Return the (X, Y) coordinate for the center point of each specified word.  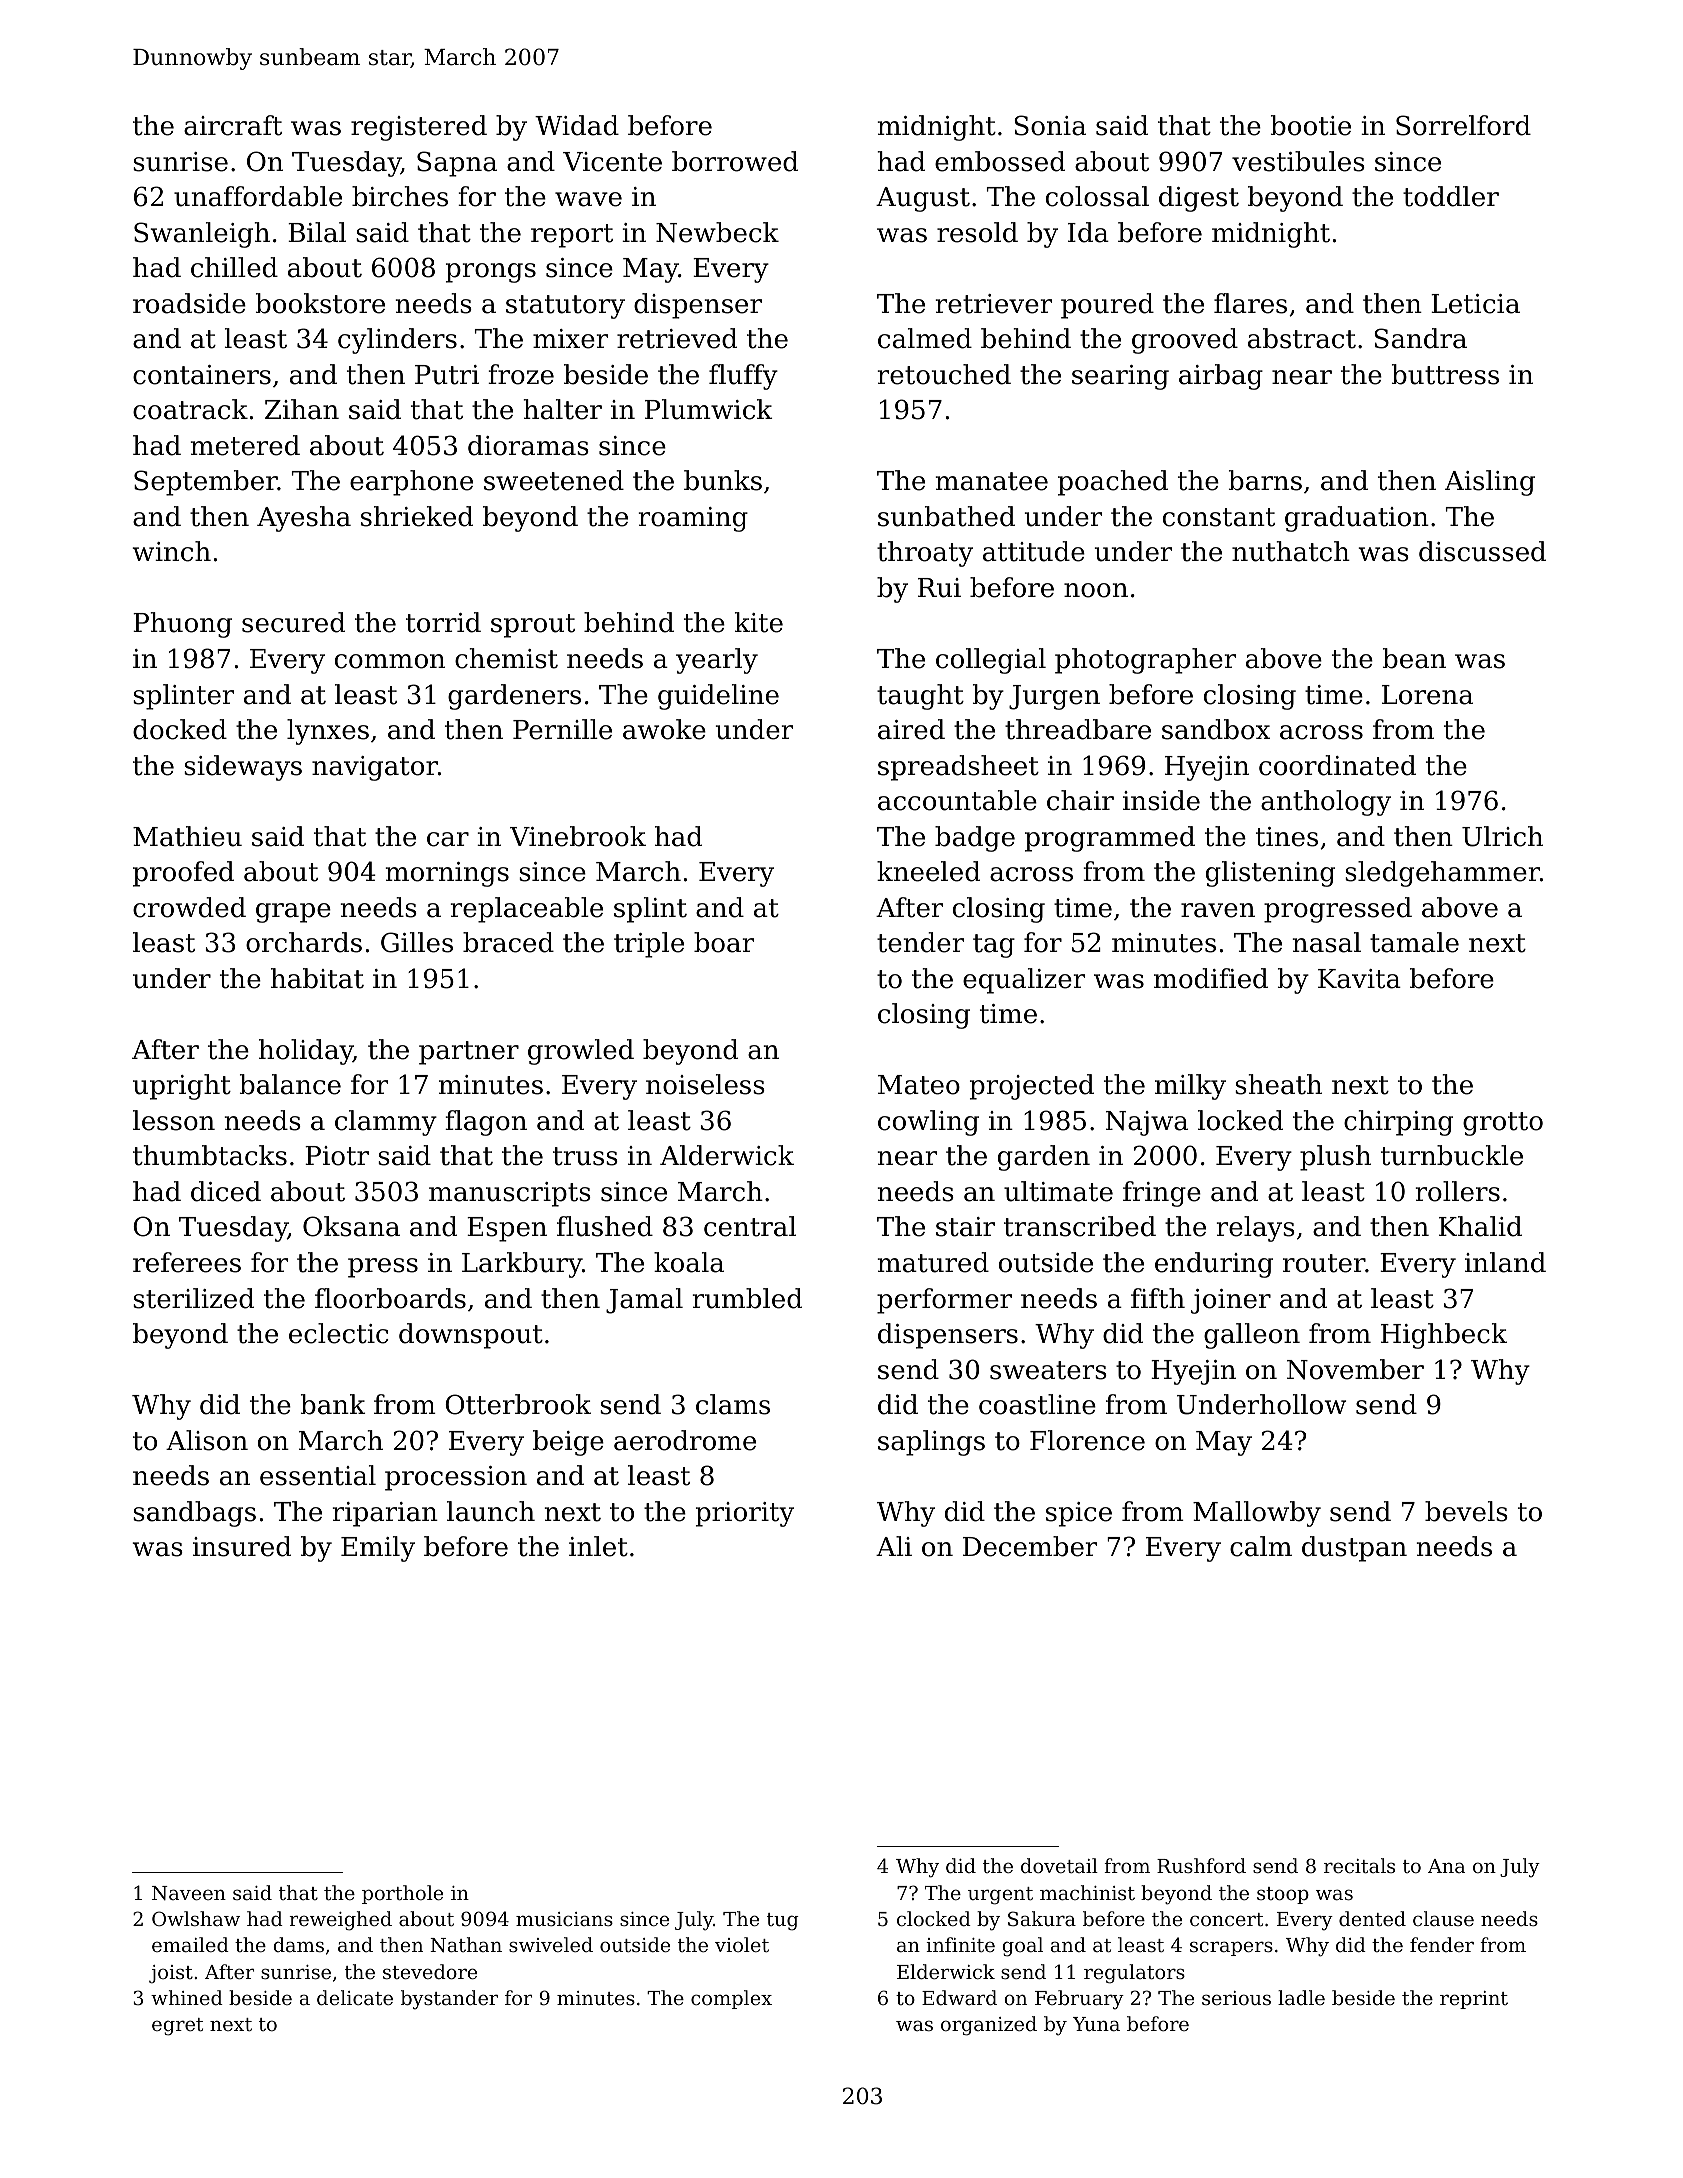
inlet (598, 1546)
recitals (1359, 1865)
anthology (1326, 803)
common (390, 661)
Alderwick (727, 1155)
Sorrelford (1463, 125)
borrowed (735, 161)
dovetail (1059, 1865)
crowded (189, 907)
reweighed (340, 1921)
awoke (664, 729)
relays (1256, 1229)
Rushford (1201, 1865)
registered (419, 128)
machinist (1087, 1892)
